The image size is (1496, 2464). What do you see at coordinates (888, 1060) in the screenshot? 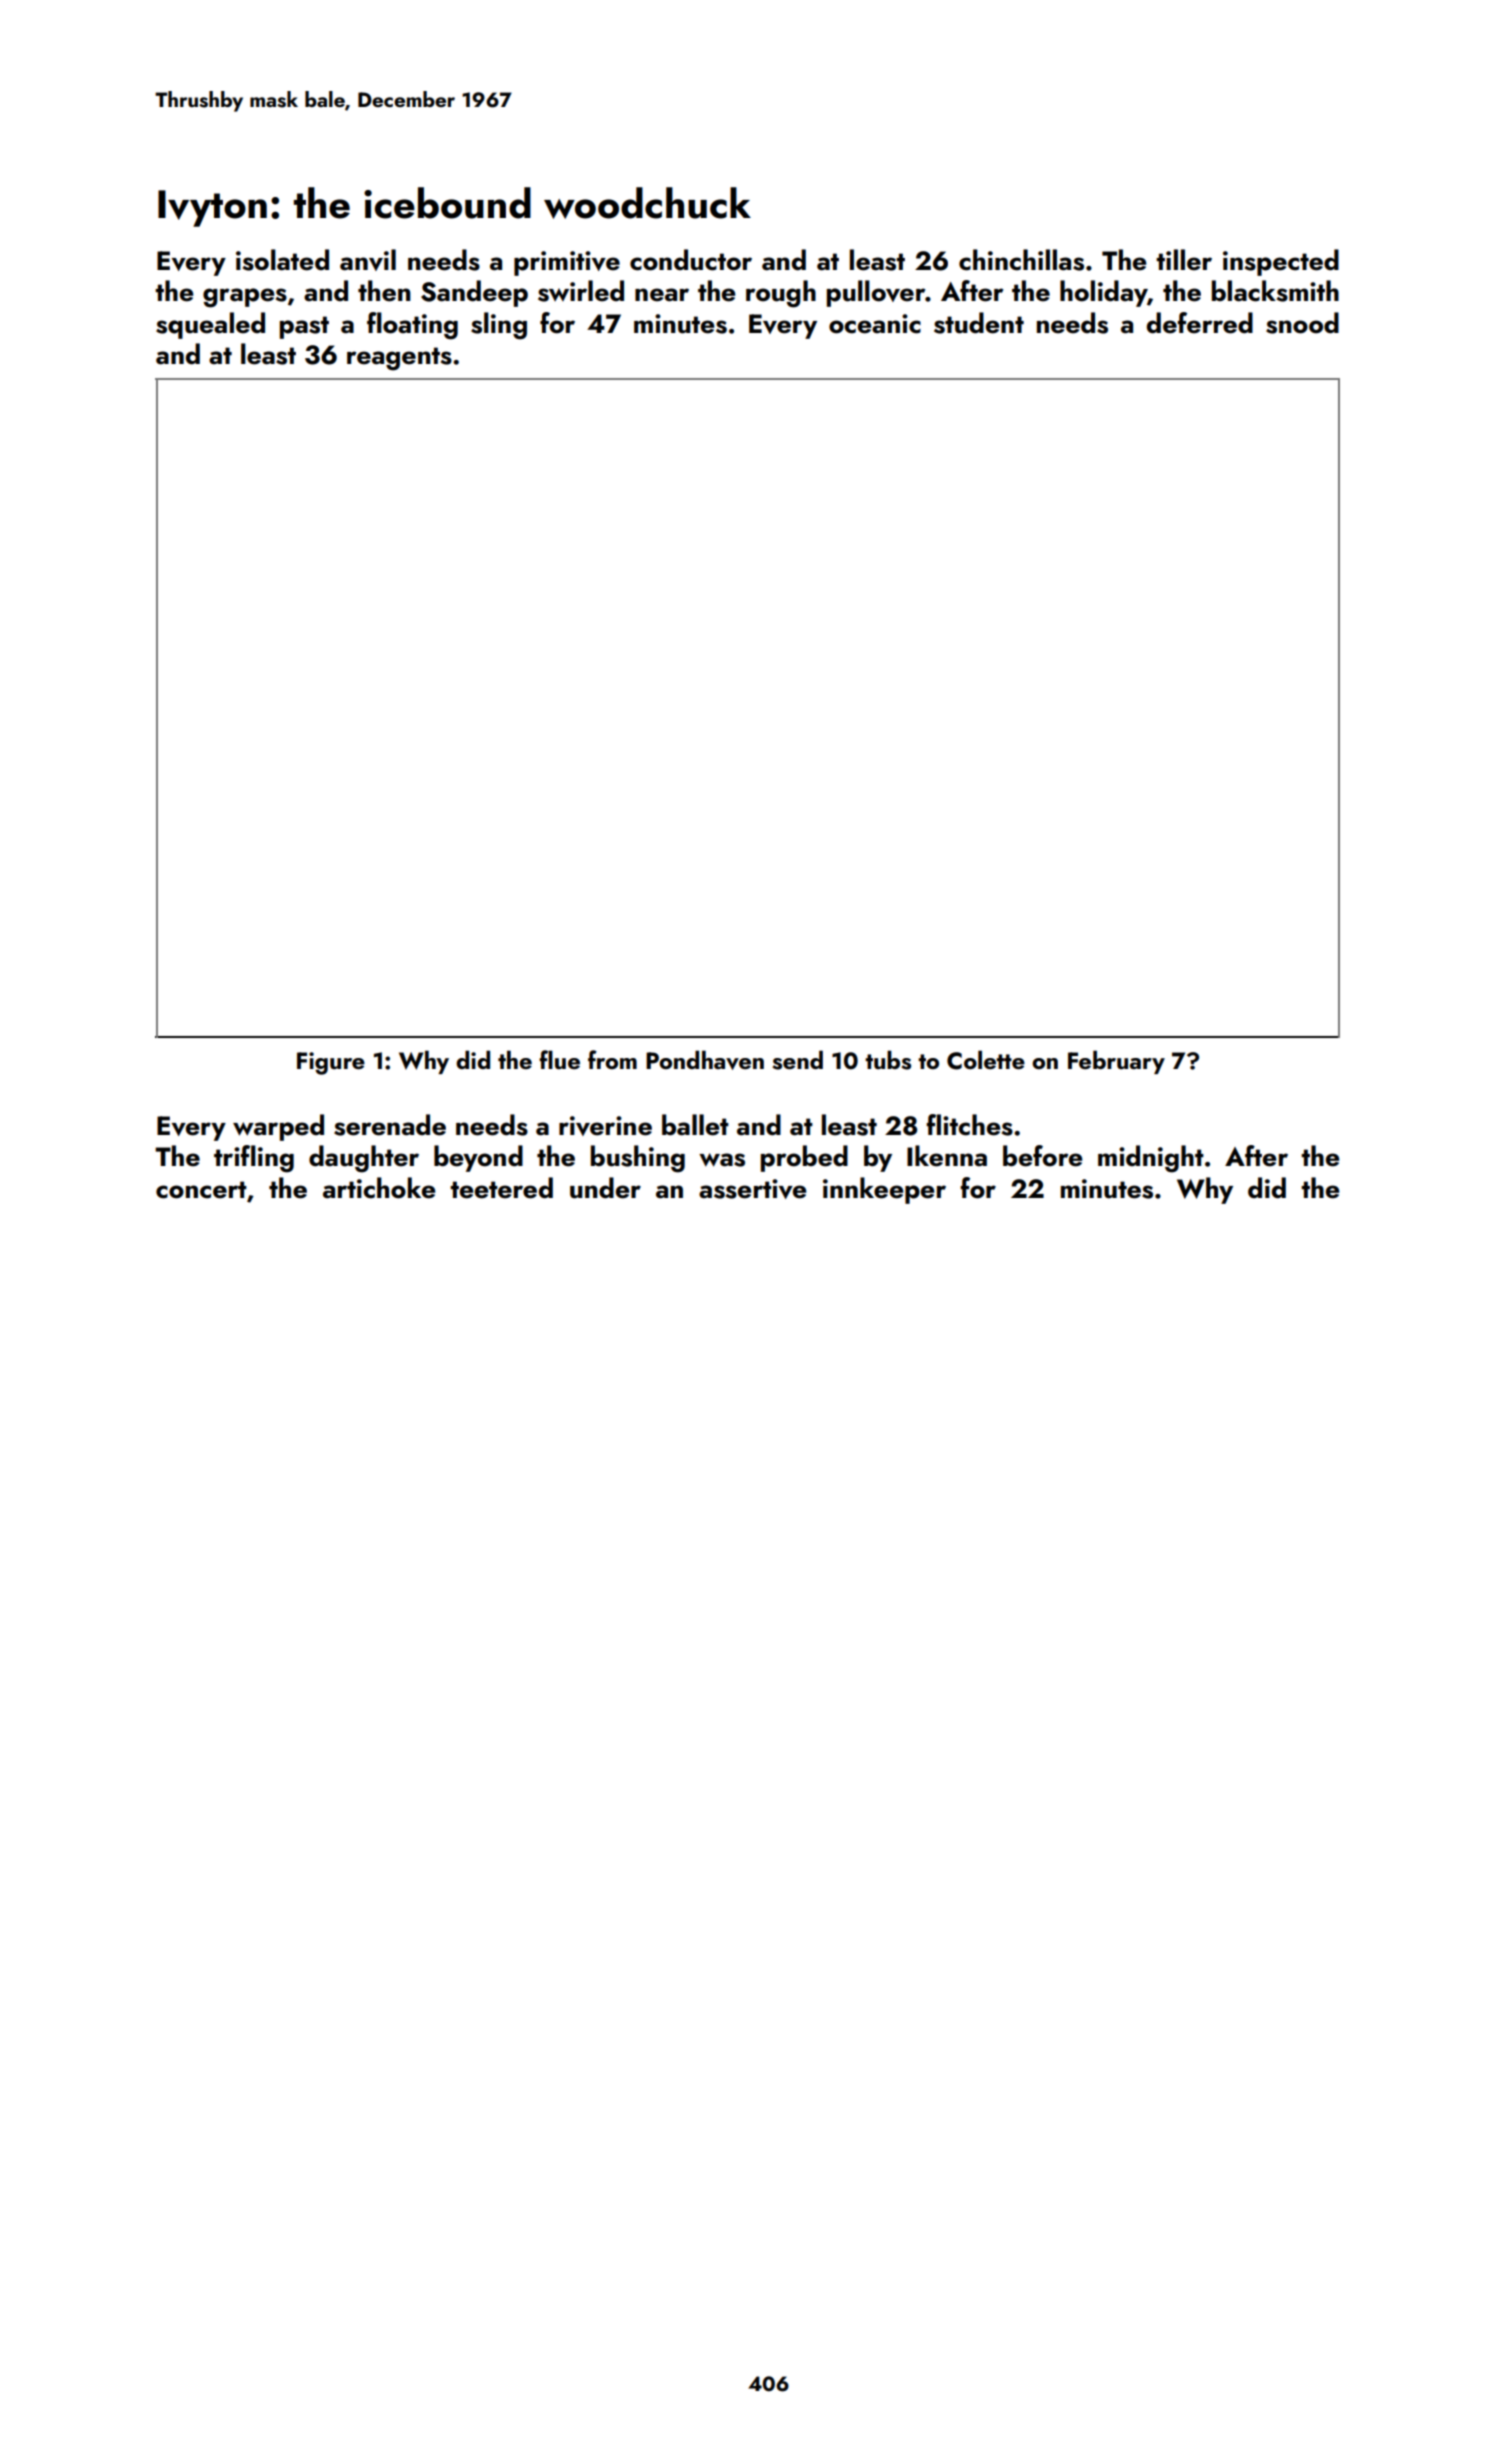
I see `tubs` at bounding box center [888, 1060].
